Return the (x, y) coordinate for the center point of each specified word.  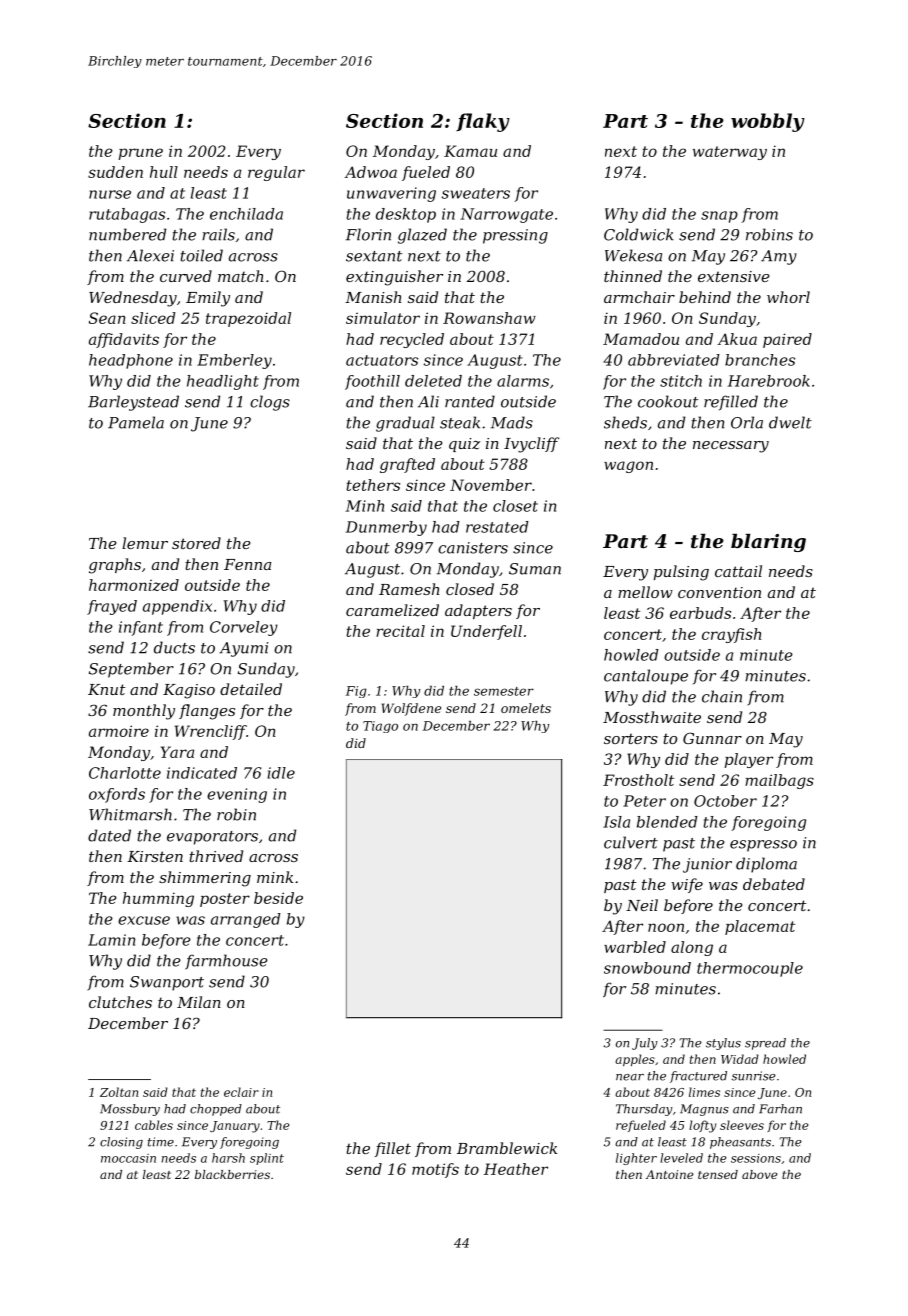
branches (760, 360)
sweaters (476, 193)
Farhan (780, 1109)
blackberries (232, 1174)
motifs (435, 1170)
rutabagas (127, 215)
